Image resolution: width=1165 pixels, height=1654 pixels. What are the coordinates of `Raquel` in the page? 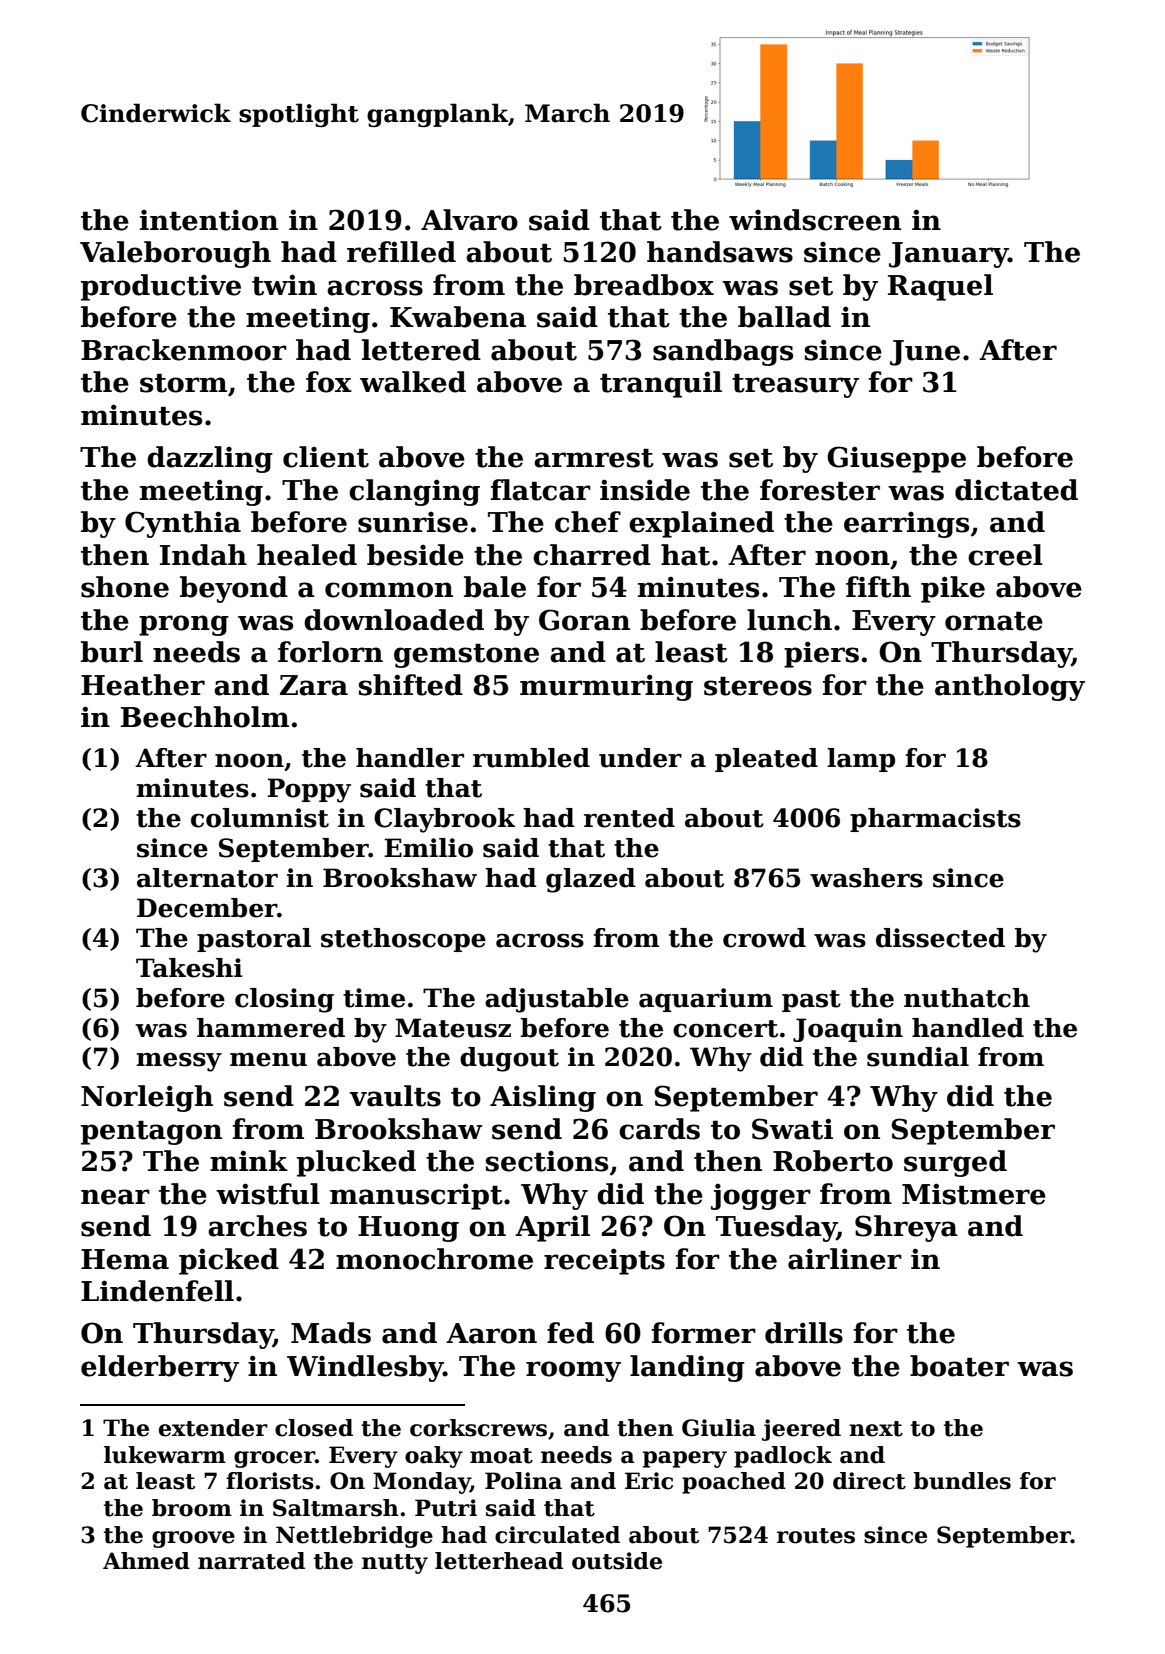 It's located at (940, 287).
